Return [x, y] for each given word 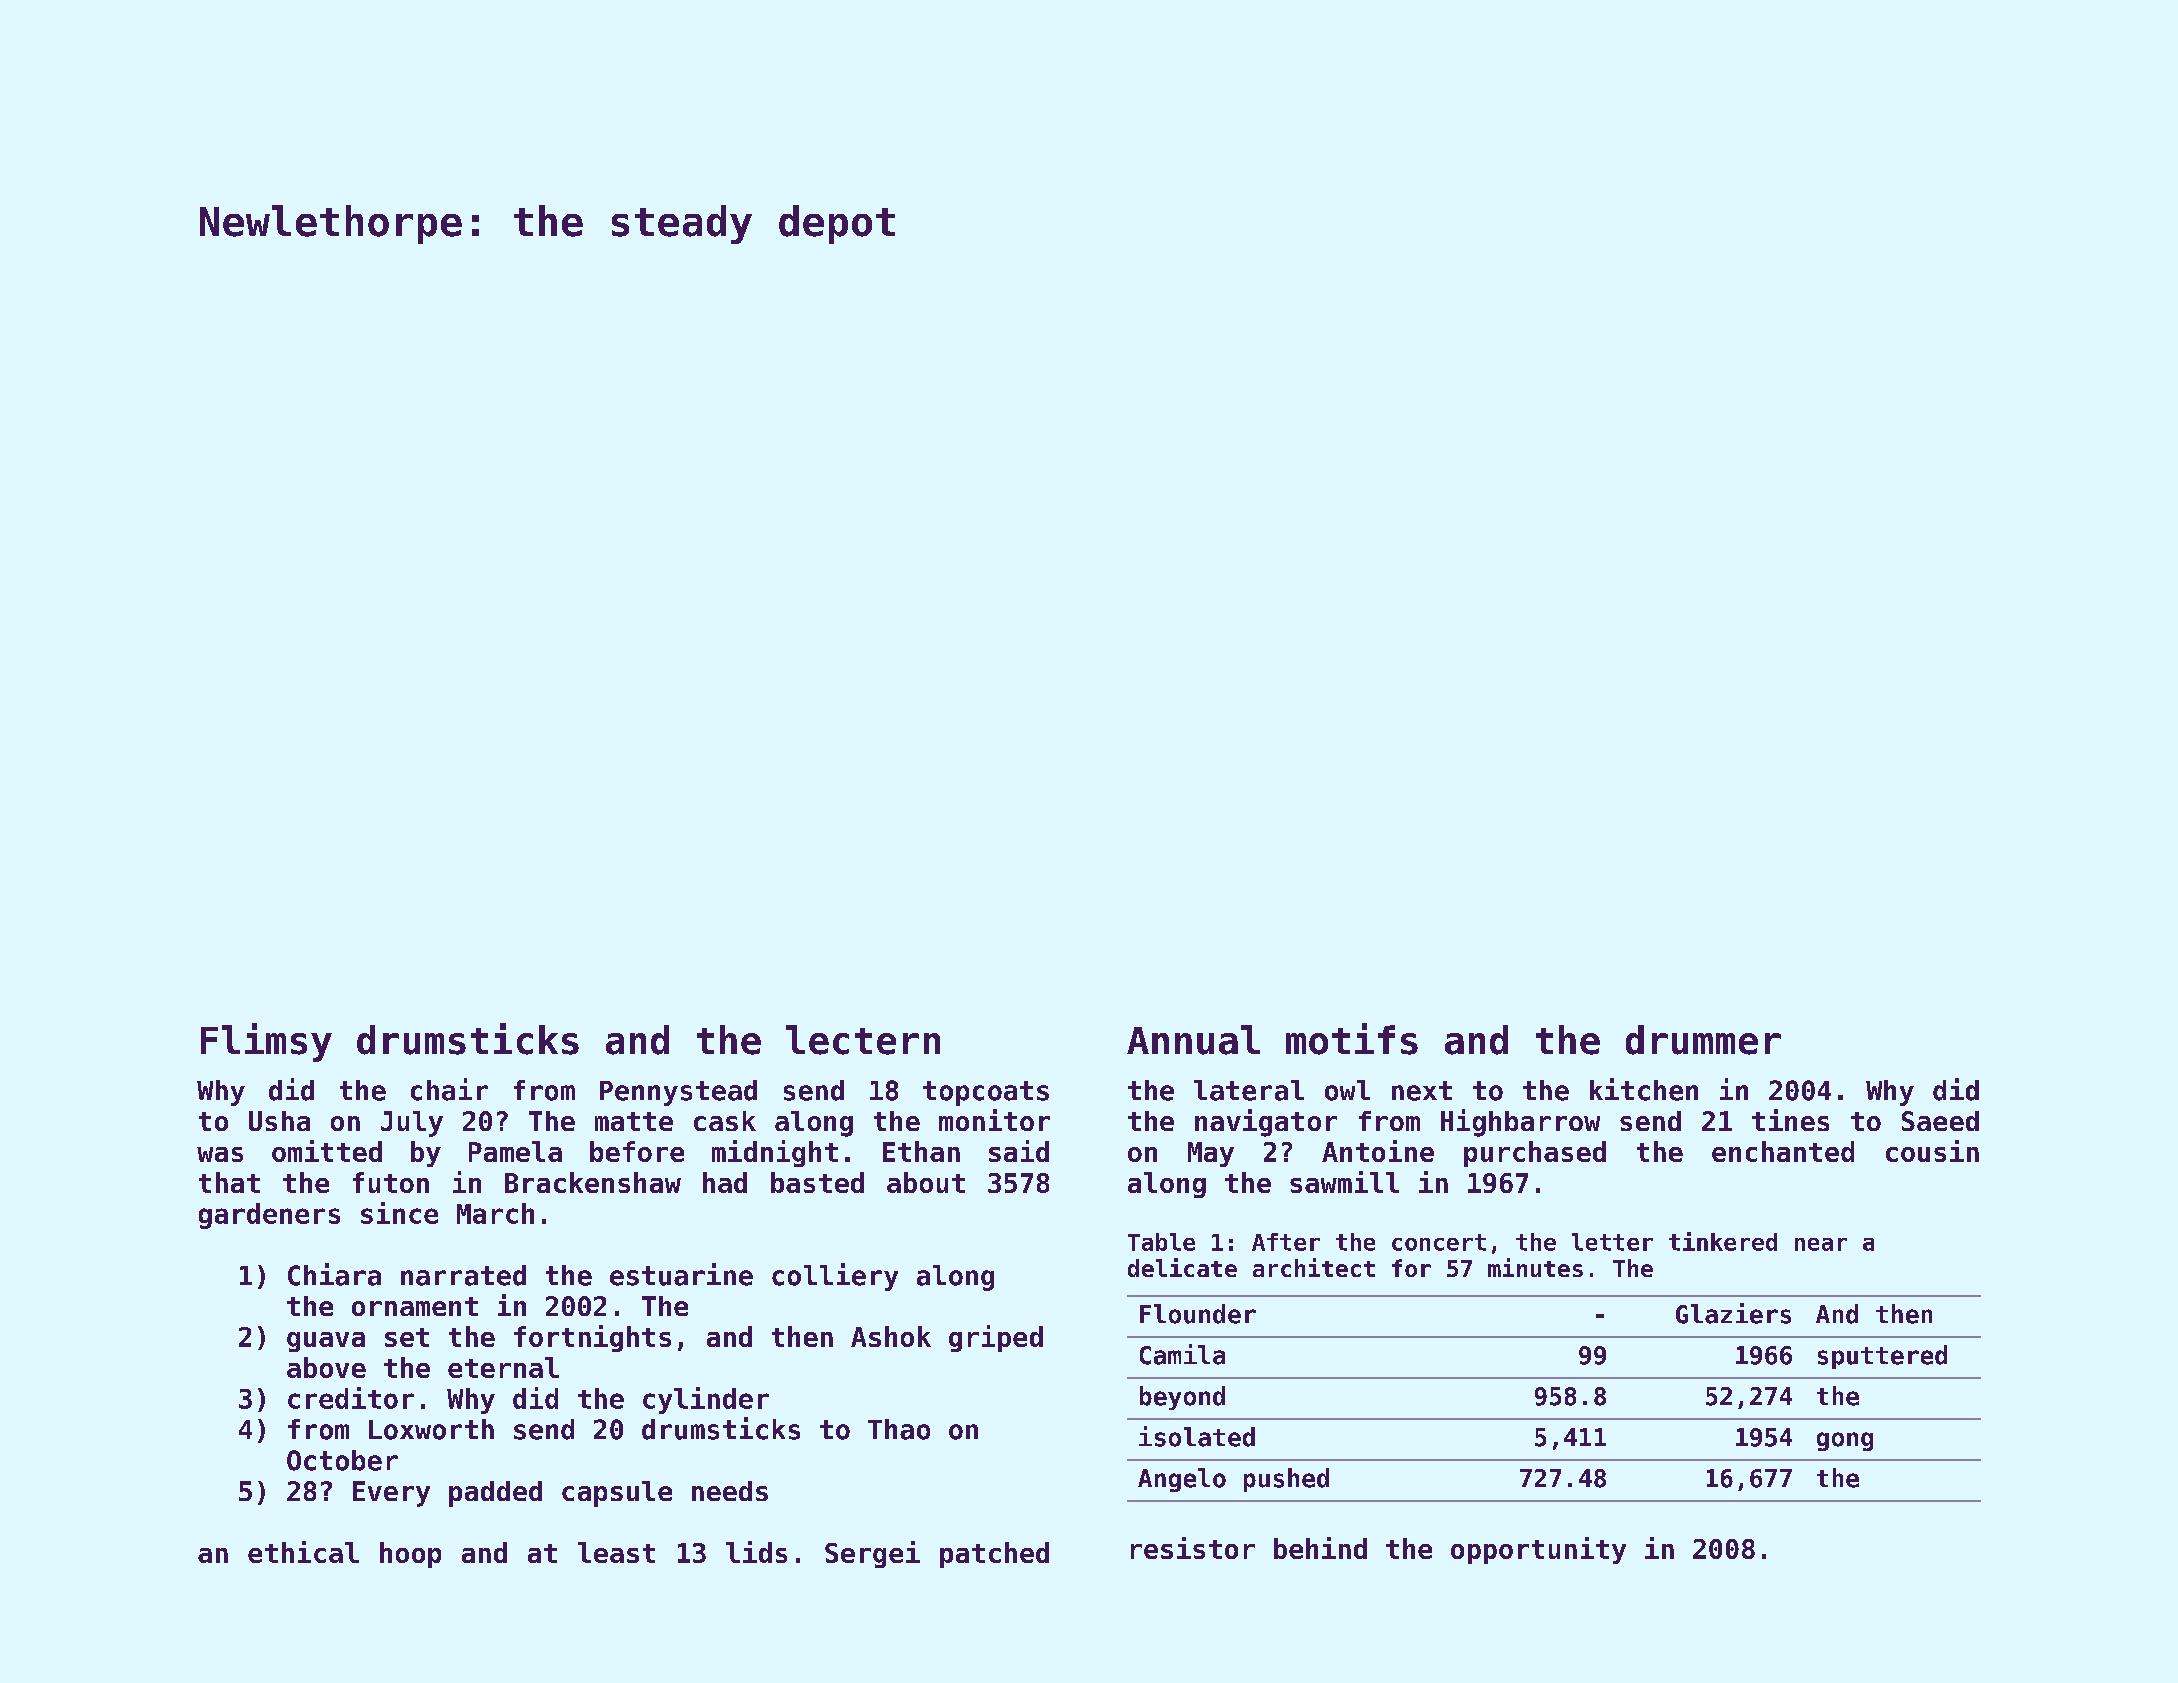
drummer [1703, 1040]
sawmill [1344, 1182]
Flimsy [266, 1042]
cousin [1932, 1151]
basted [817, 1182]
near [1821, 1244]
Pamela [515, 1151]
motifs [1352, 1039]
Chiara [334, 1274]
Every [391, 1494]
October [342, 1460]
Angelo [1182, 1480]
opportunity [1538, 1550]
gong [1845, 1441]
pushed [1286, 1480]
